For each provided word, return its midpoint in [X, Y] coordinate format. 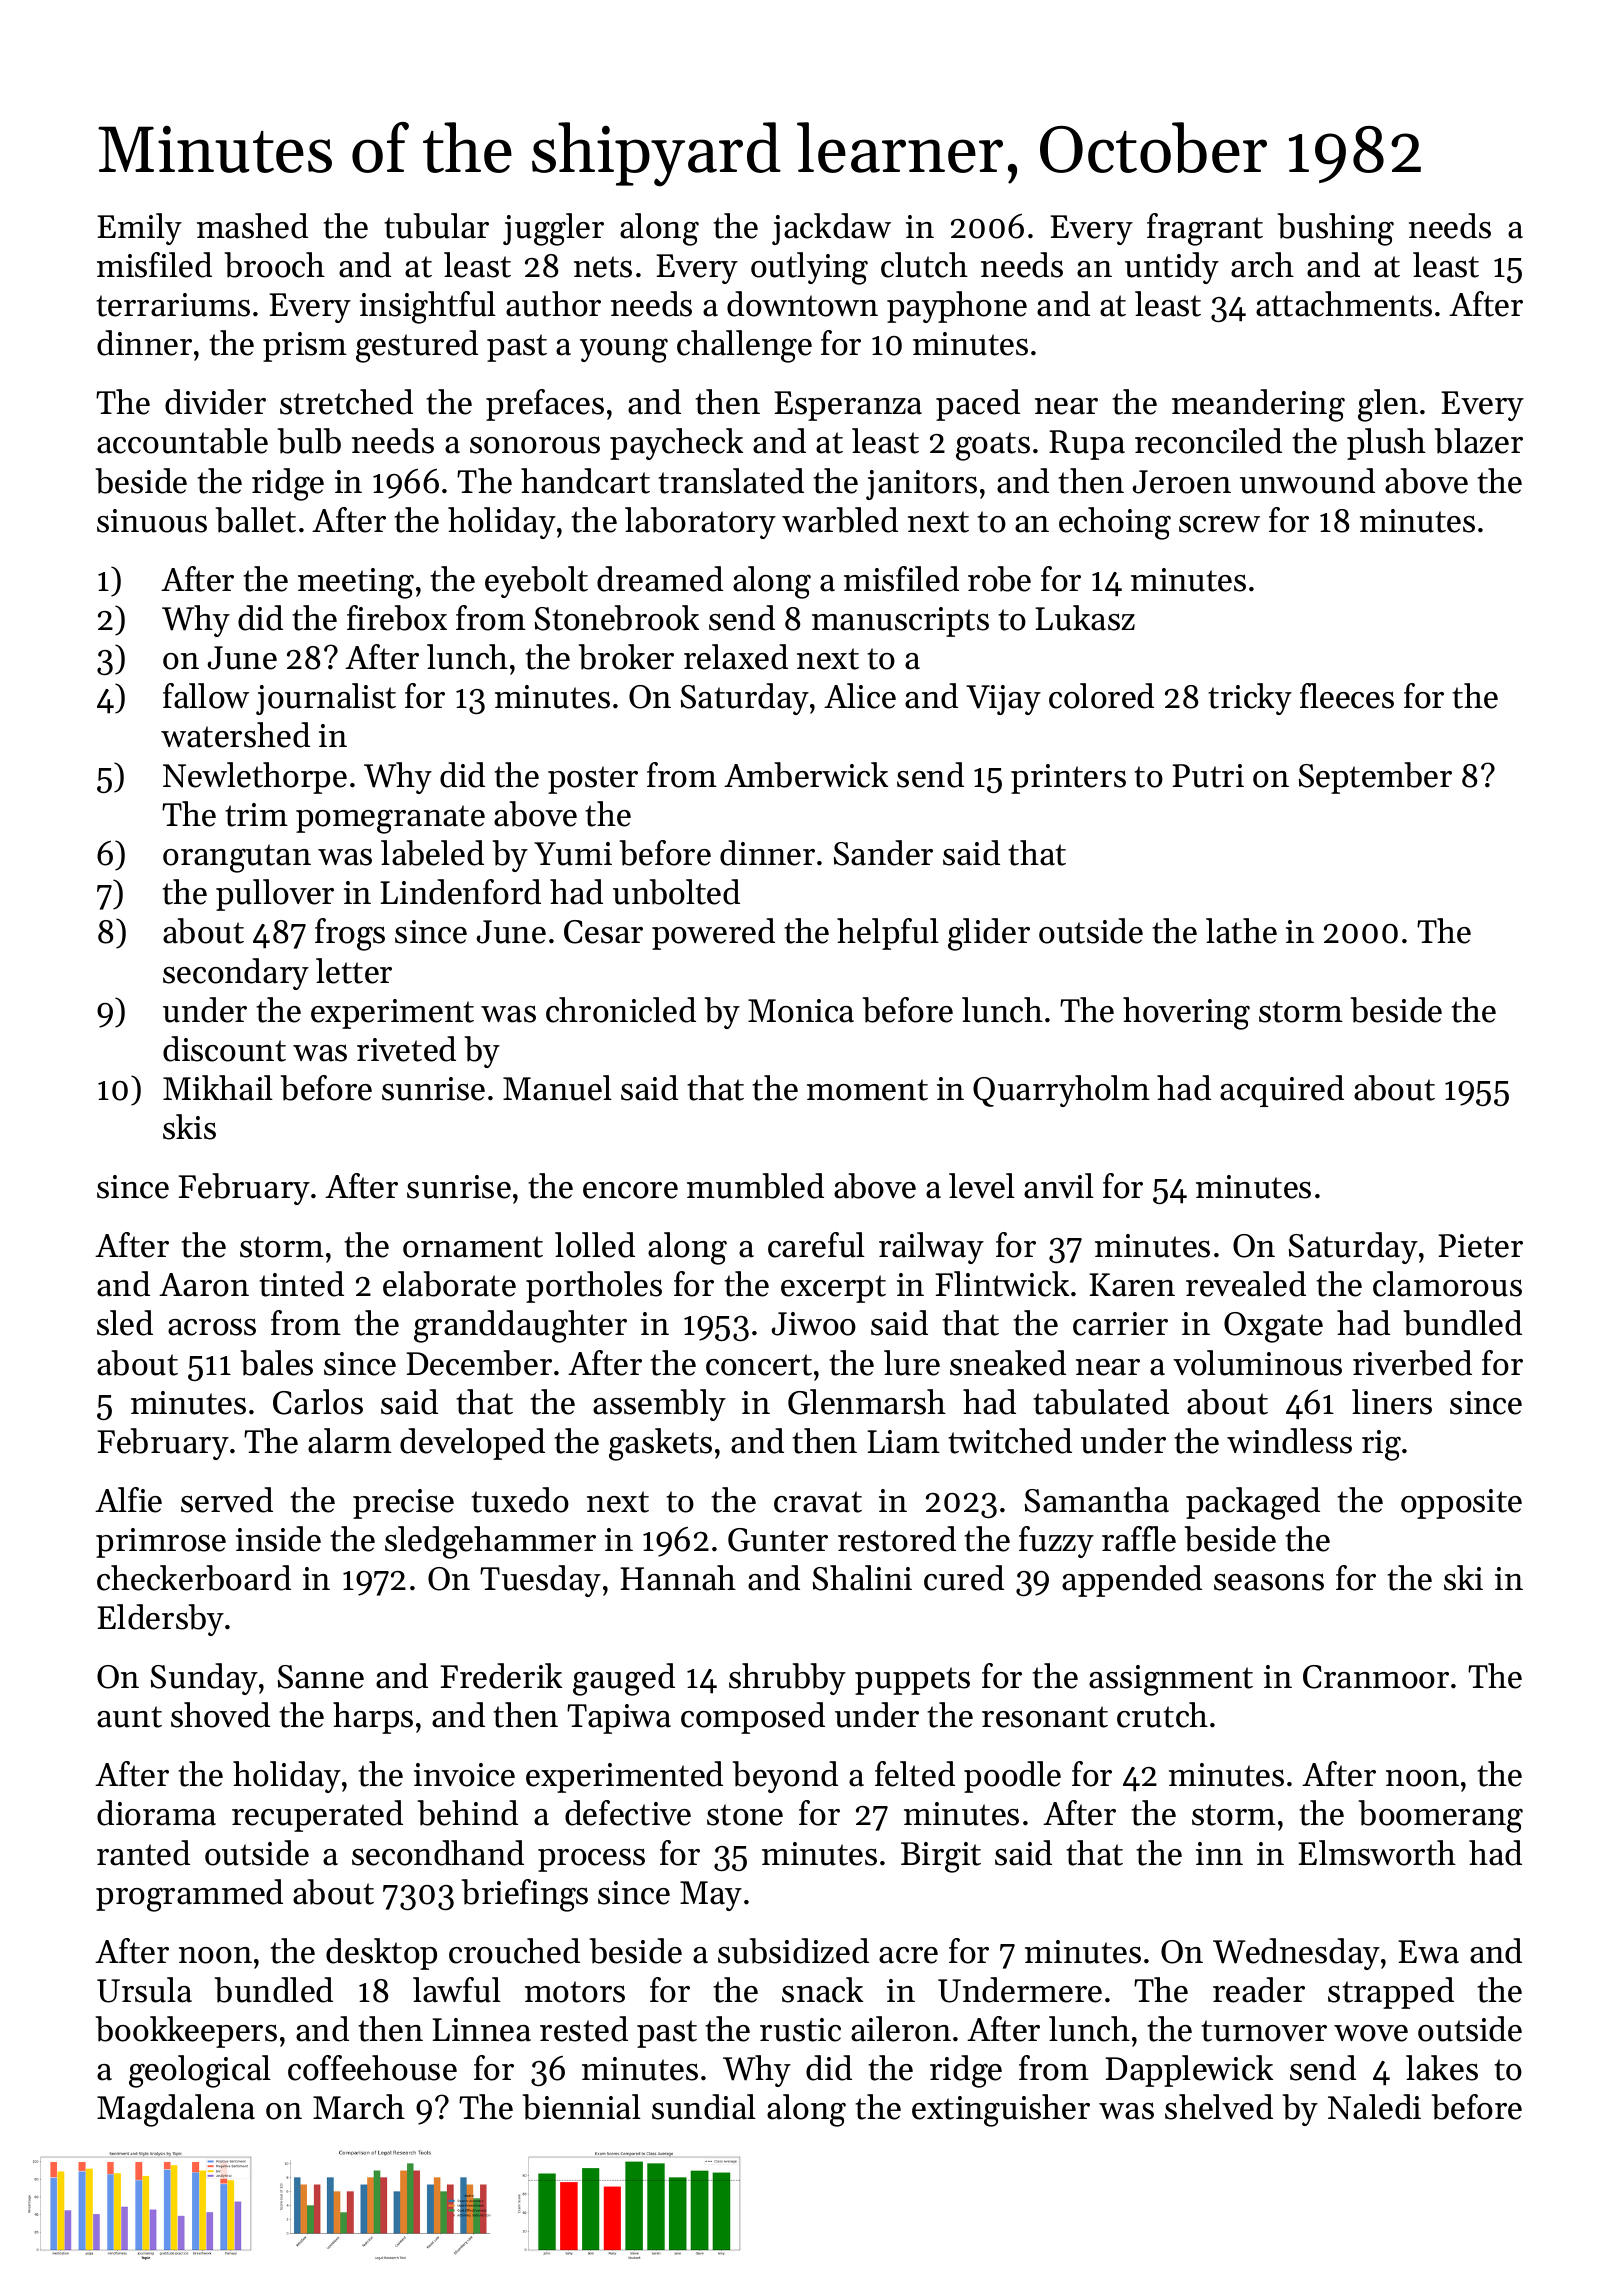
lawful [457, 1990]
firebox [397, 618]
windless [1289, 1441]
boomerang [1441, 1816]
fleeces [1347, 696]
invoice [464, 1775]
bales [277, 1363]
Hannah [678, 1578]
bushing [1336, 229]
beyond [785, 1777]
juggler [553, 229]
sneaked [1008, 1363]
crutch [1162, 1715]
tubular [436, 226]
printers [1068, 779]
